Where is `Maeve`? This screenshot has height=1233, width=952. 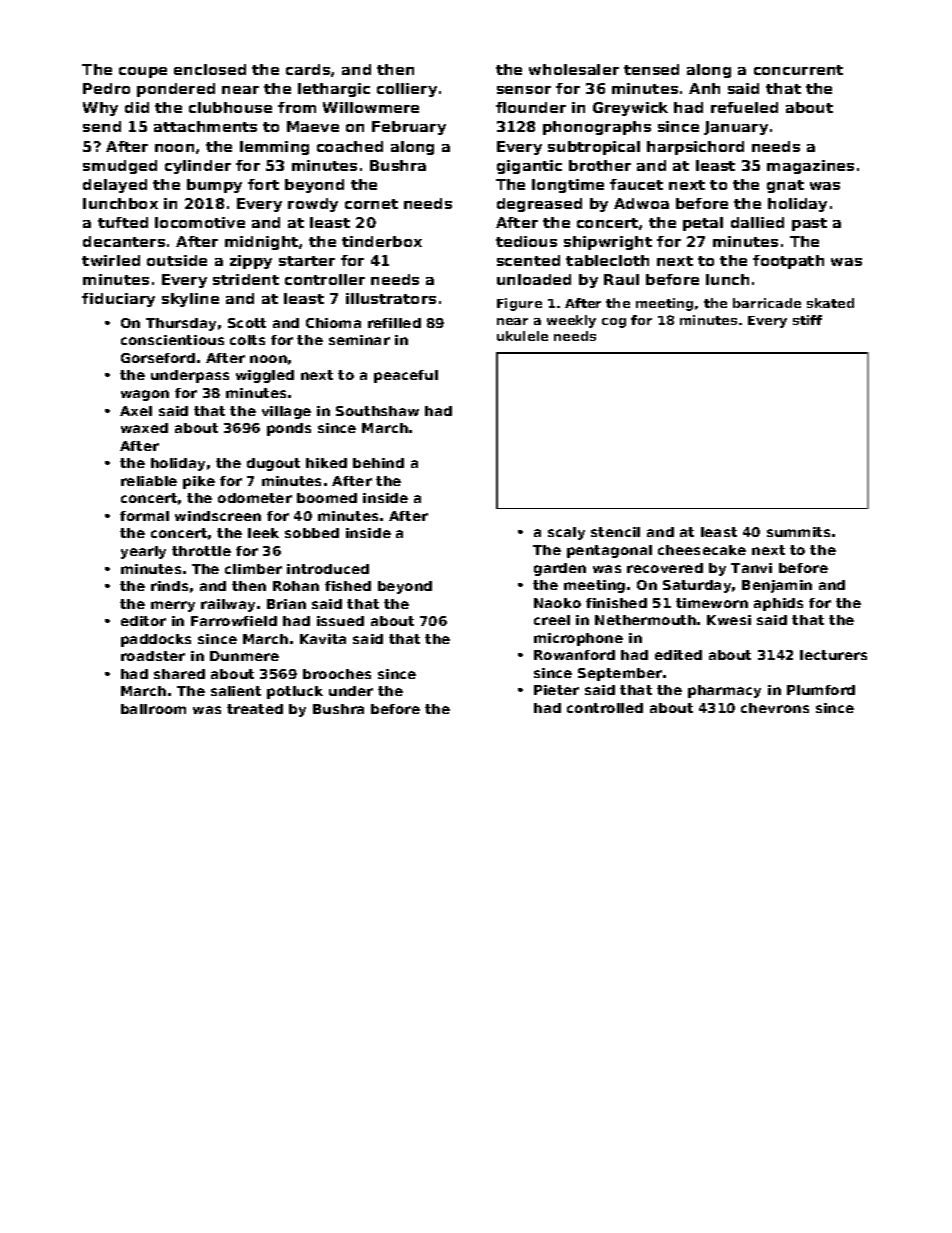
Maeve is located at coordinates (313, 126).
